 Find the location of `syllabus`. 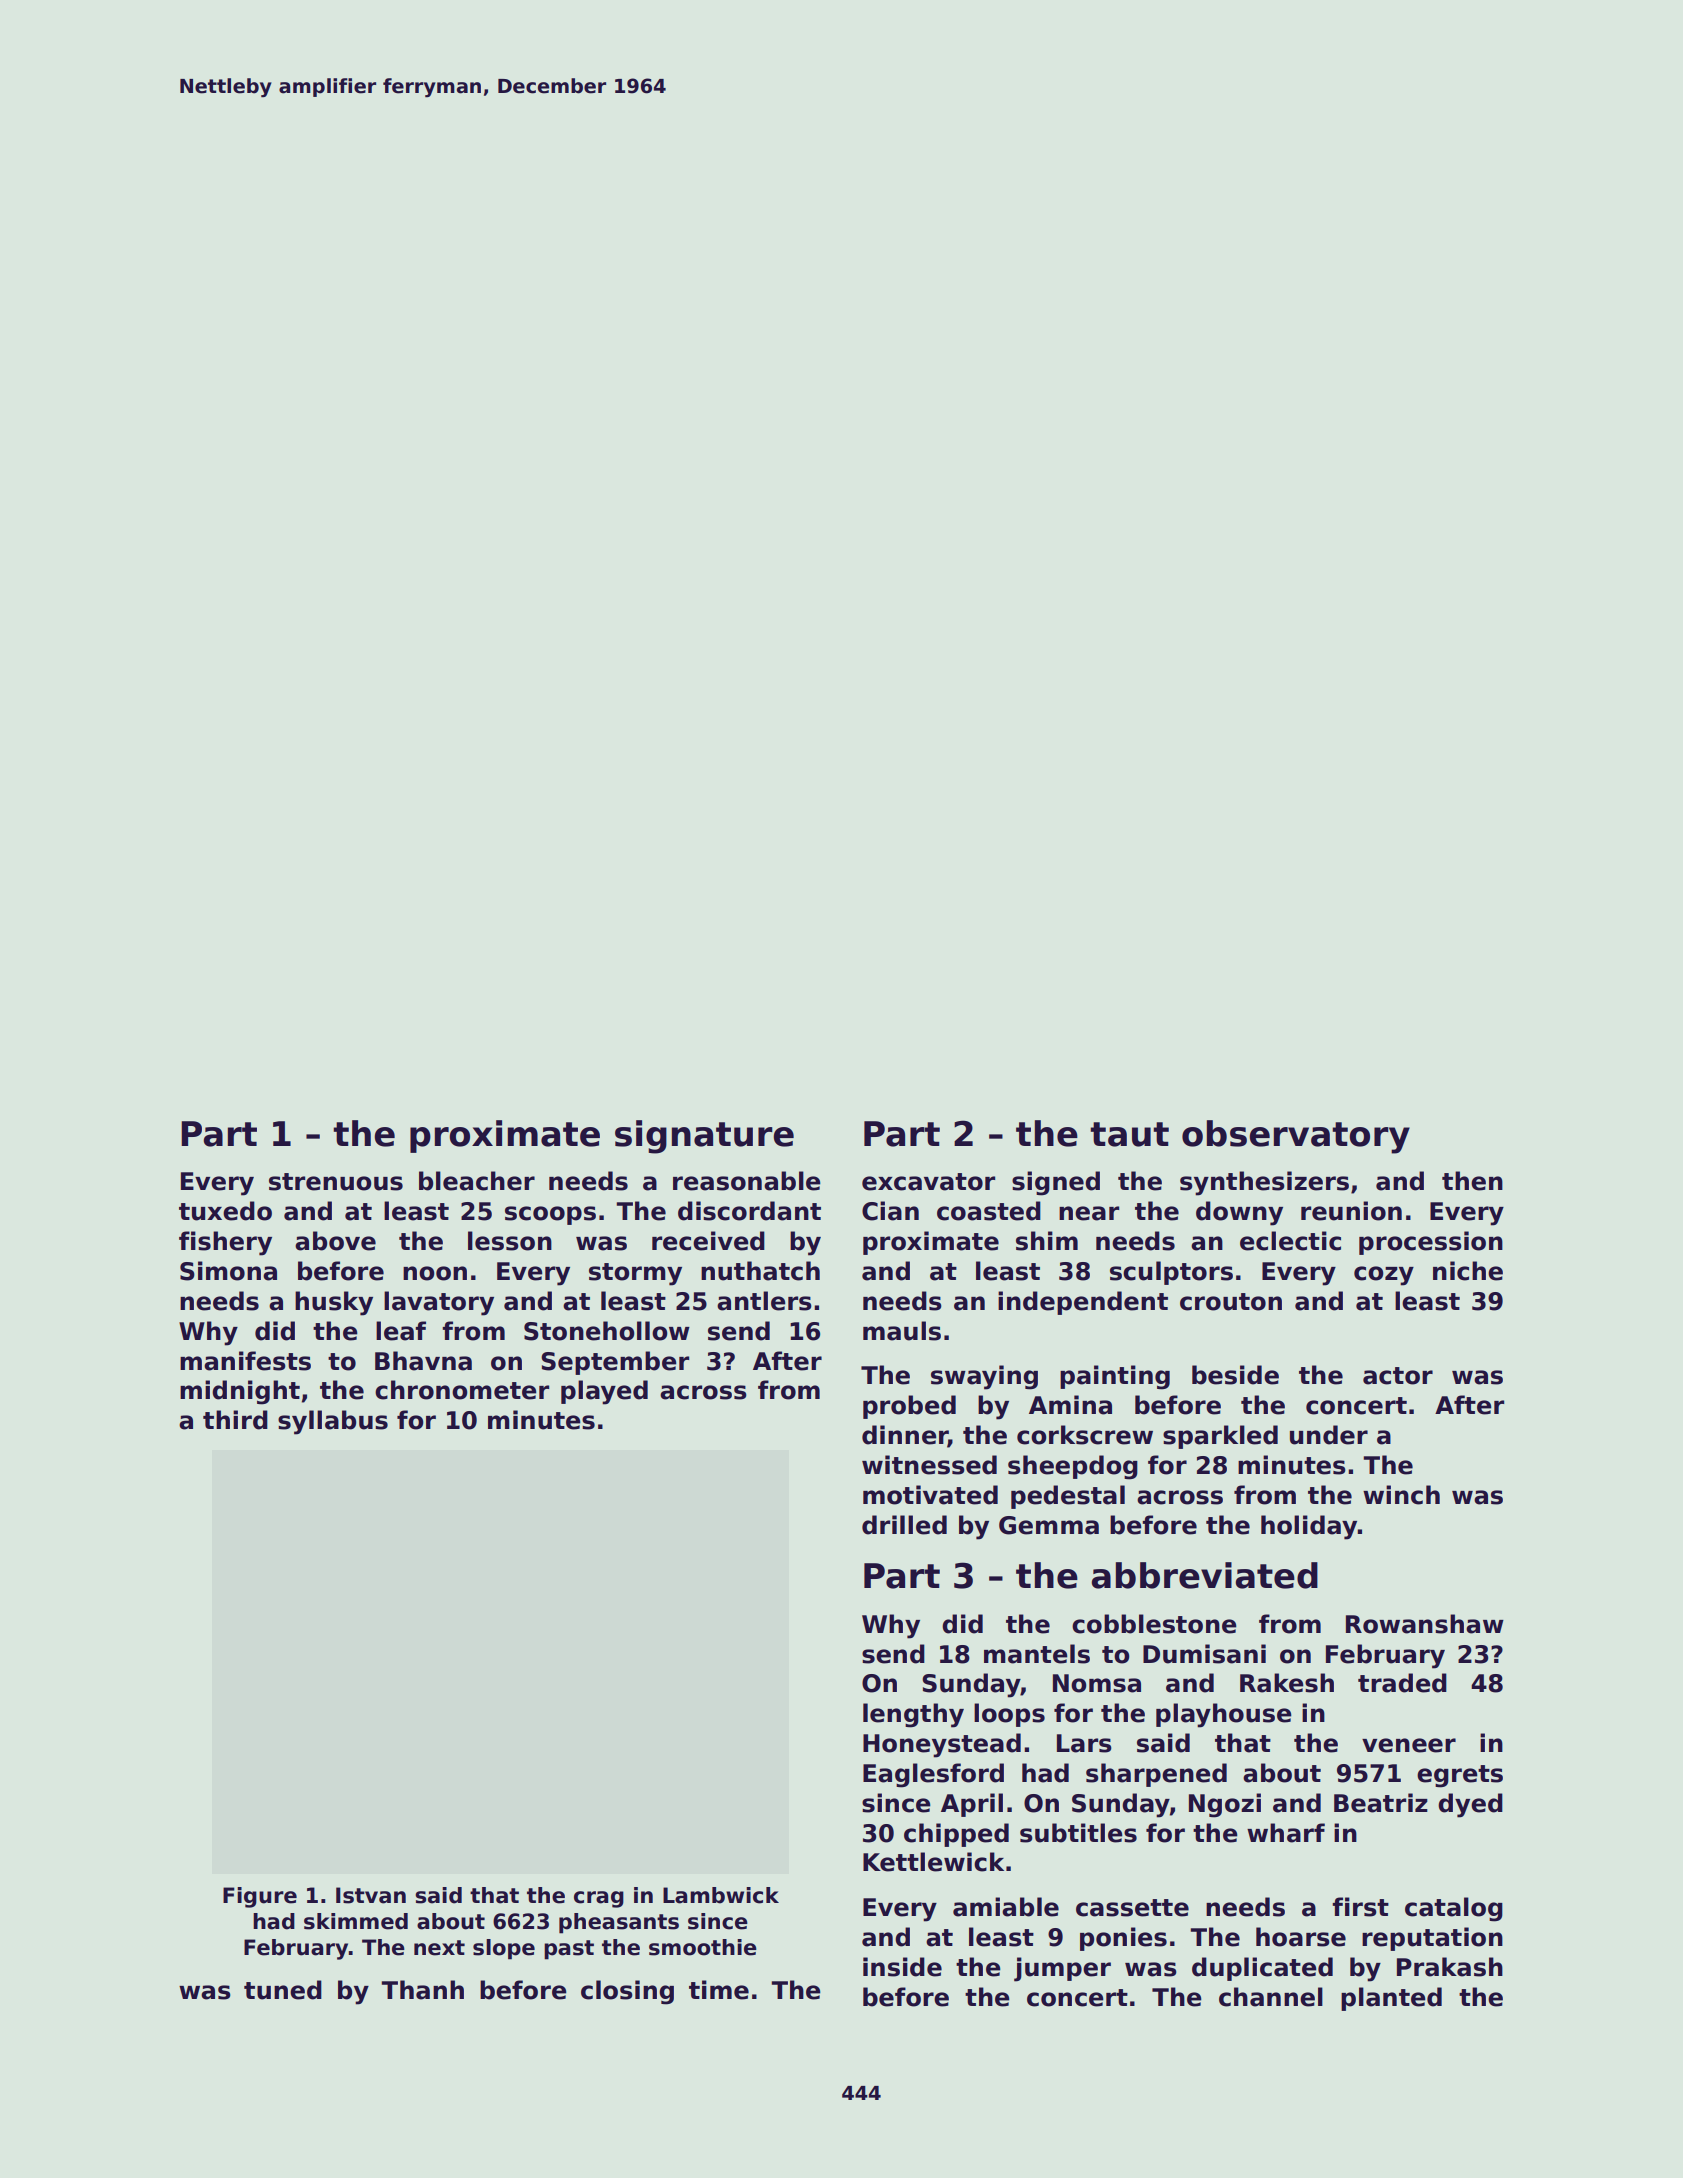

syllabus is located at coordinates (333, 1422).
